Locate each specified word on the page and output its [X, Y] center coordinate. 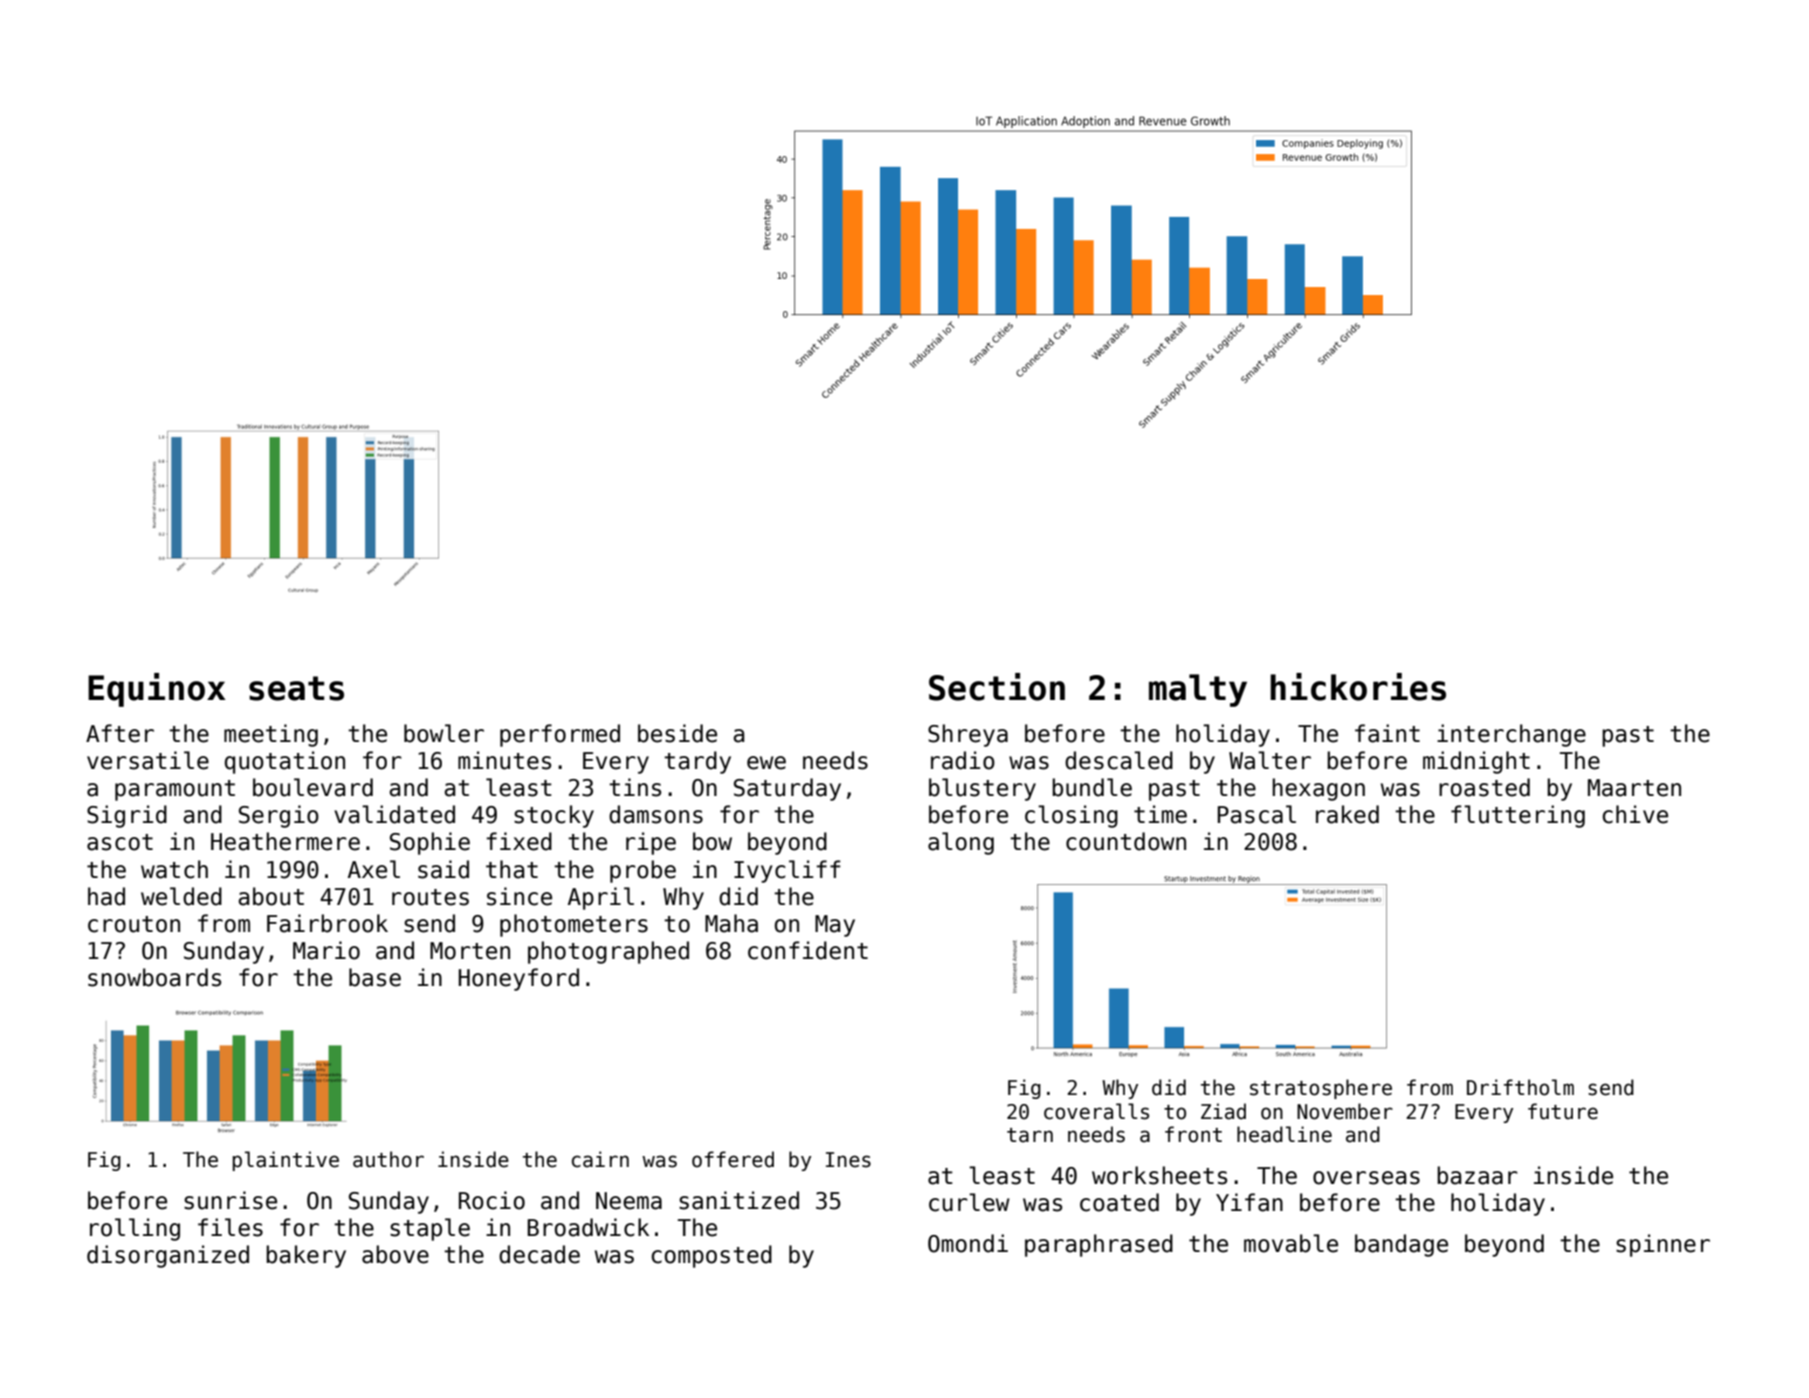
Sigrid [127, 816]
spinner [1663, 1245]
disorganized [168, 1256]
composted [711, 1256]
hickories [1358, 687]
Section [997, 687]
